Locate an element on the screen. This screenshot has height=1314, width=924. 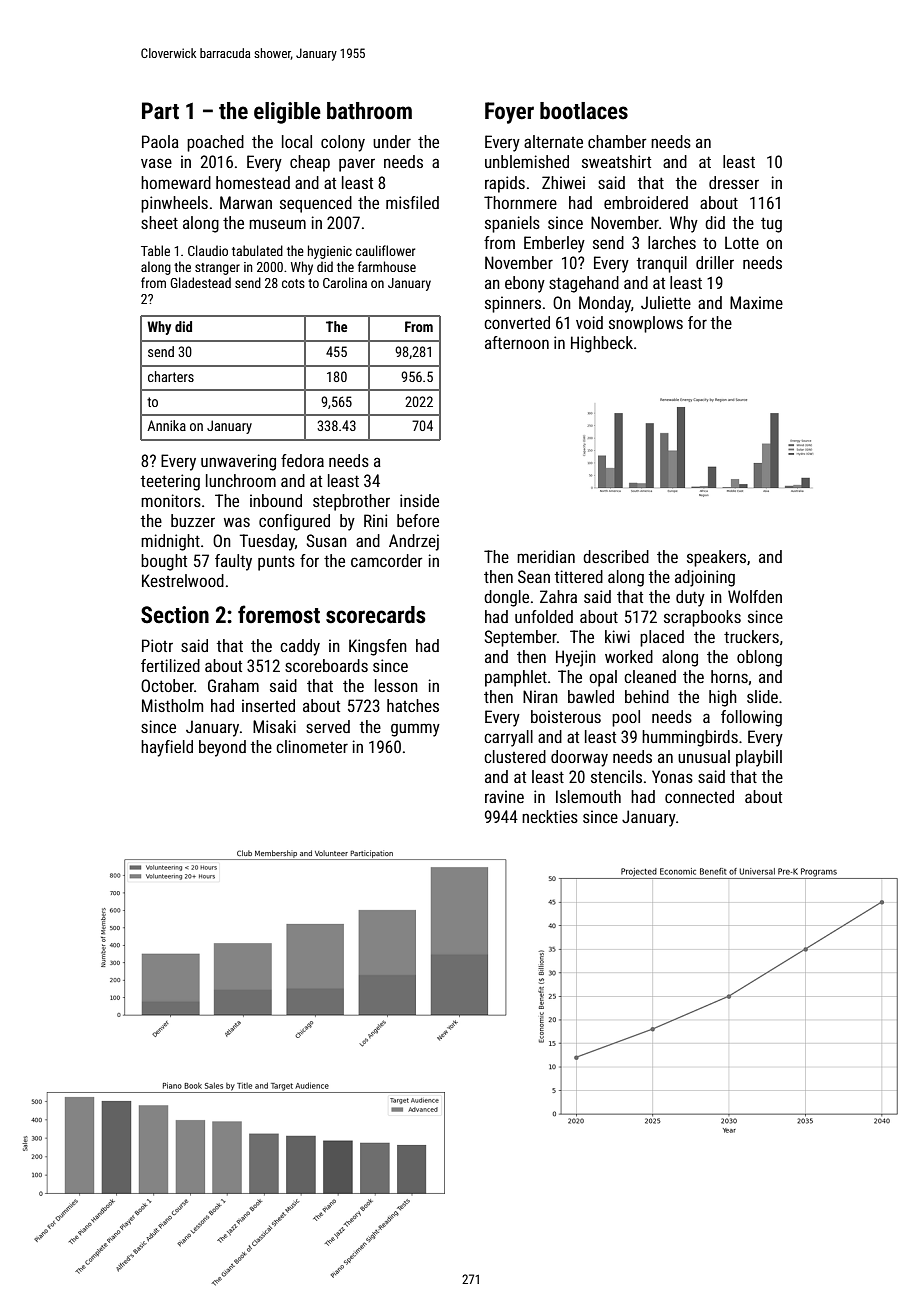
bought is located at coordinates (164, 562).
